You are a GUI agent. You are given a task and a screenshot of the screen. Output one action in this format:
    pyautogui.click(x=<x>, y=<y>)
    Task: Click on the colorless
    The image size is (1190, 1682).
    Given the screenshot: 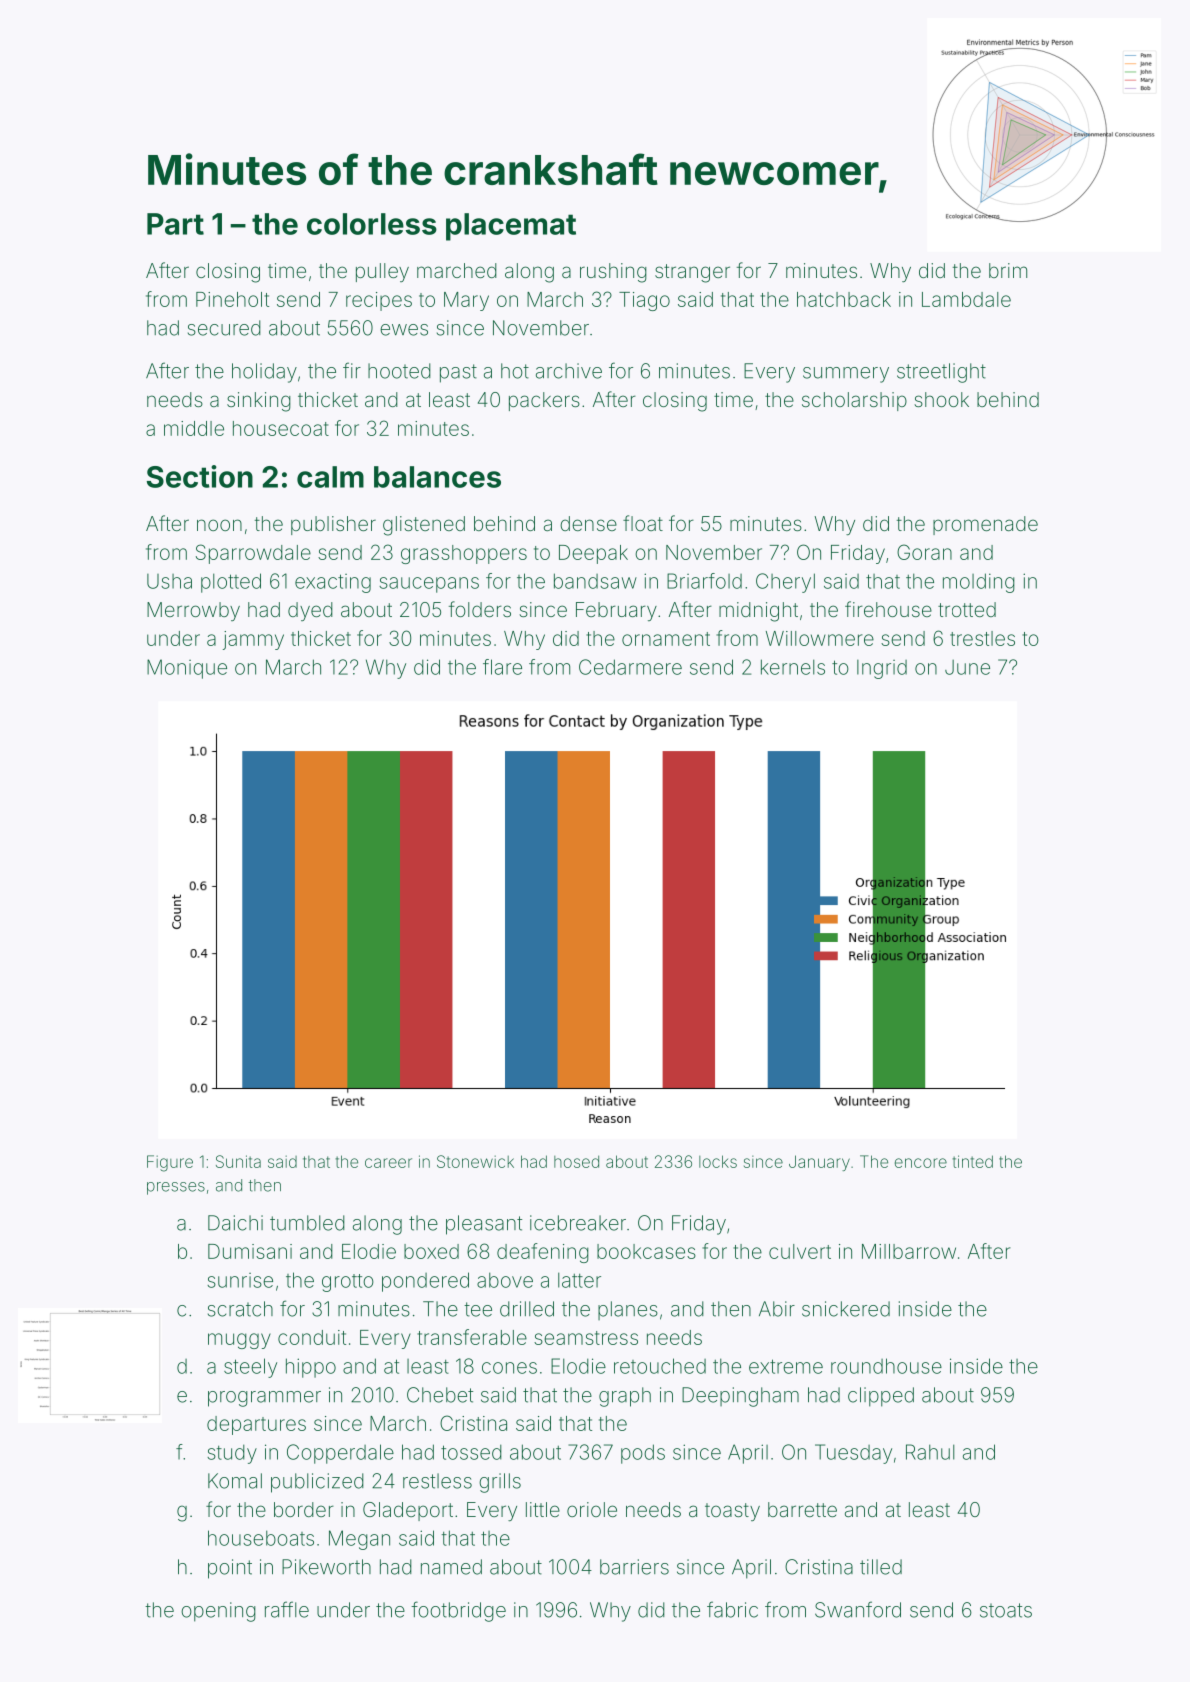 What is the action you would take?
    pyautogui.click(x=372, y=224)
